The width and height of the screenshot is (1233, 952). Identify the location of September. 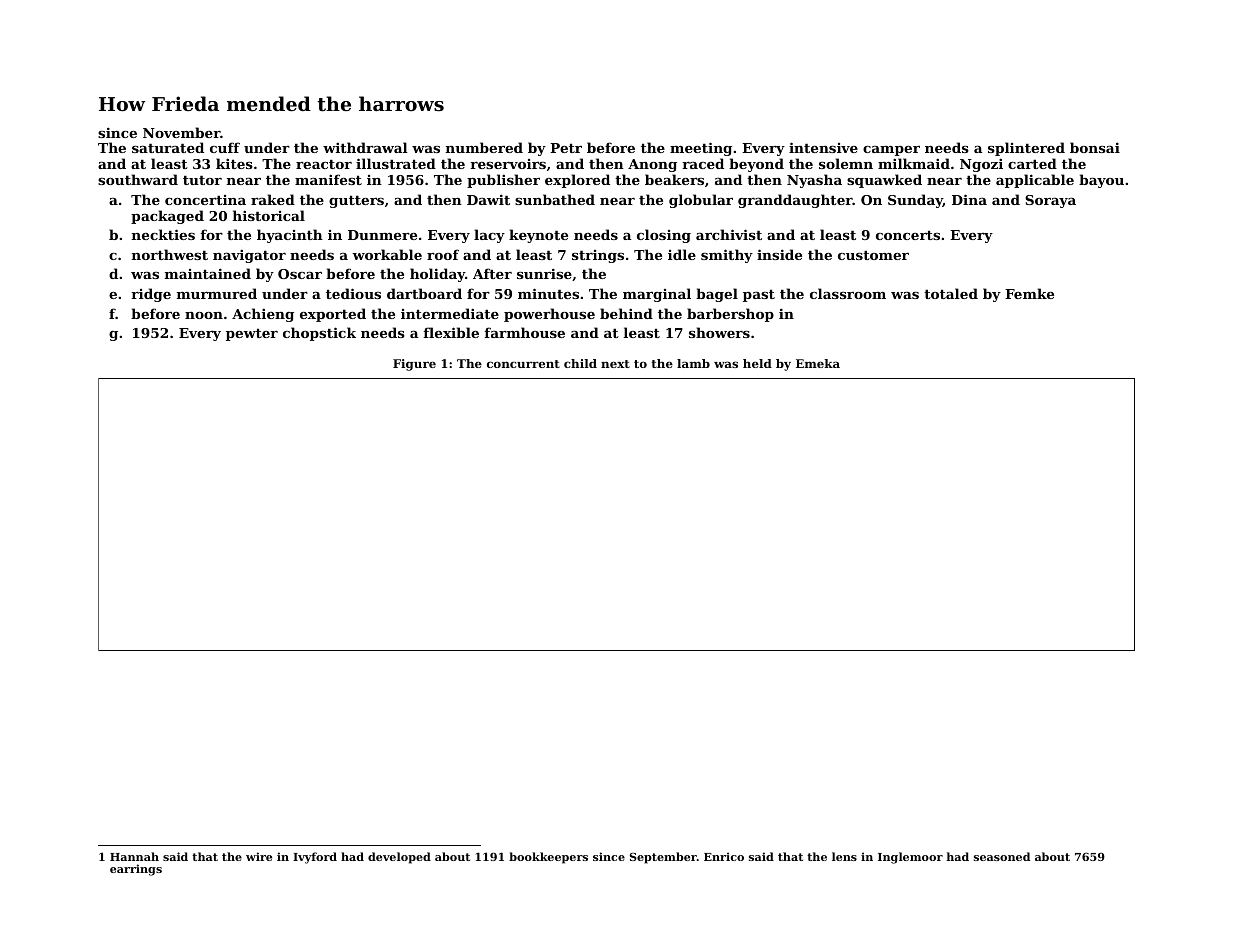
(663, 858).
